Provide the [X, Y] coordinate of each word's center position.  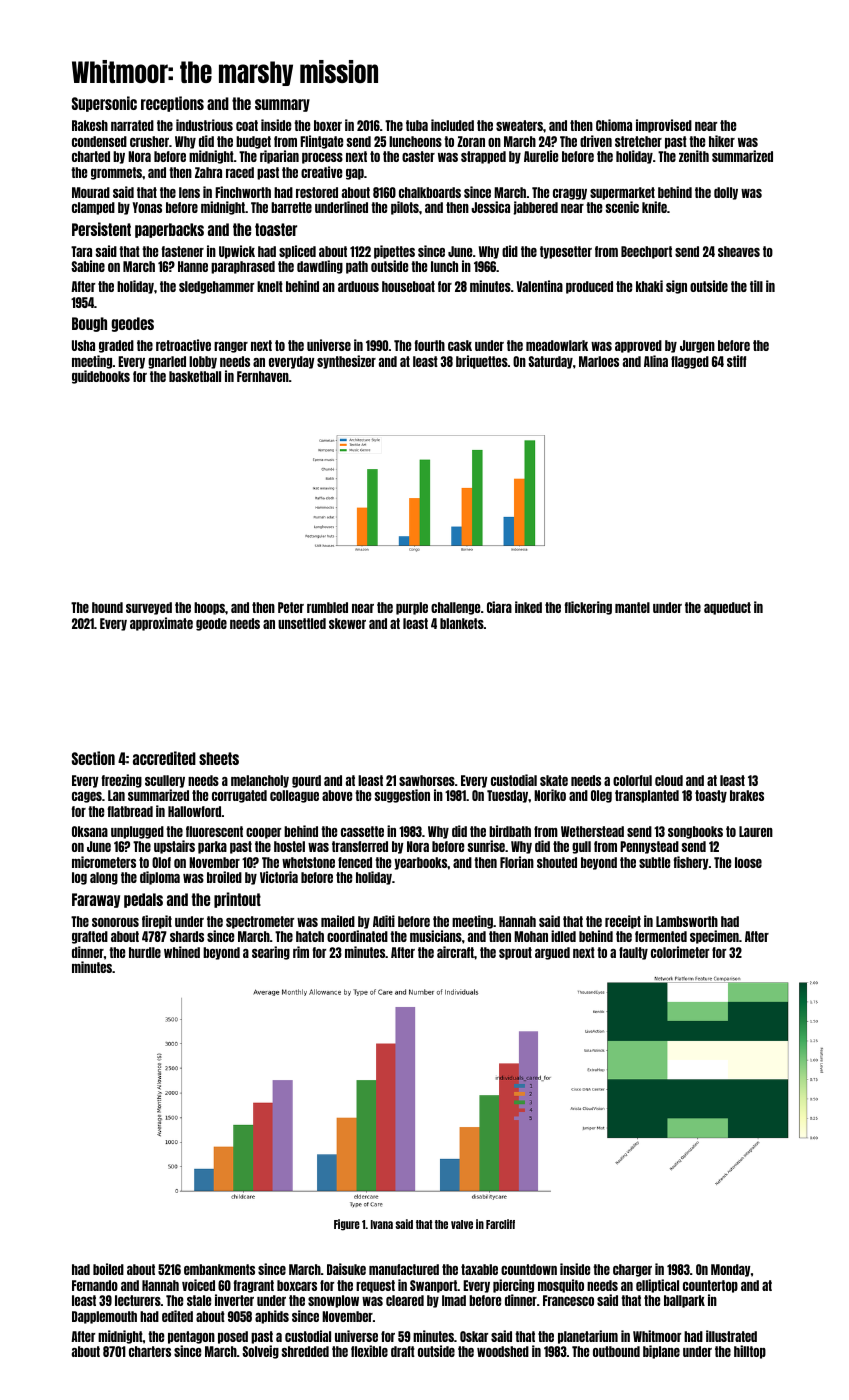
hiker [722, 141]
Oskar [474, 1336]
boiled [108, 1269]
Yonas [147, 207]
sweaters [519, 125]
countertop [710, 1286]
